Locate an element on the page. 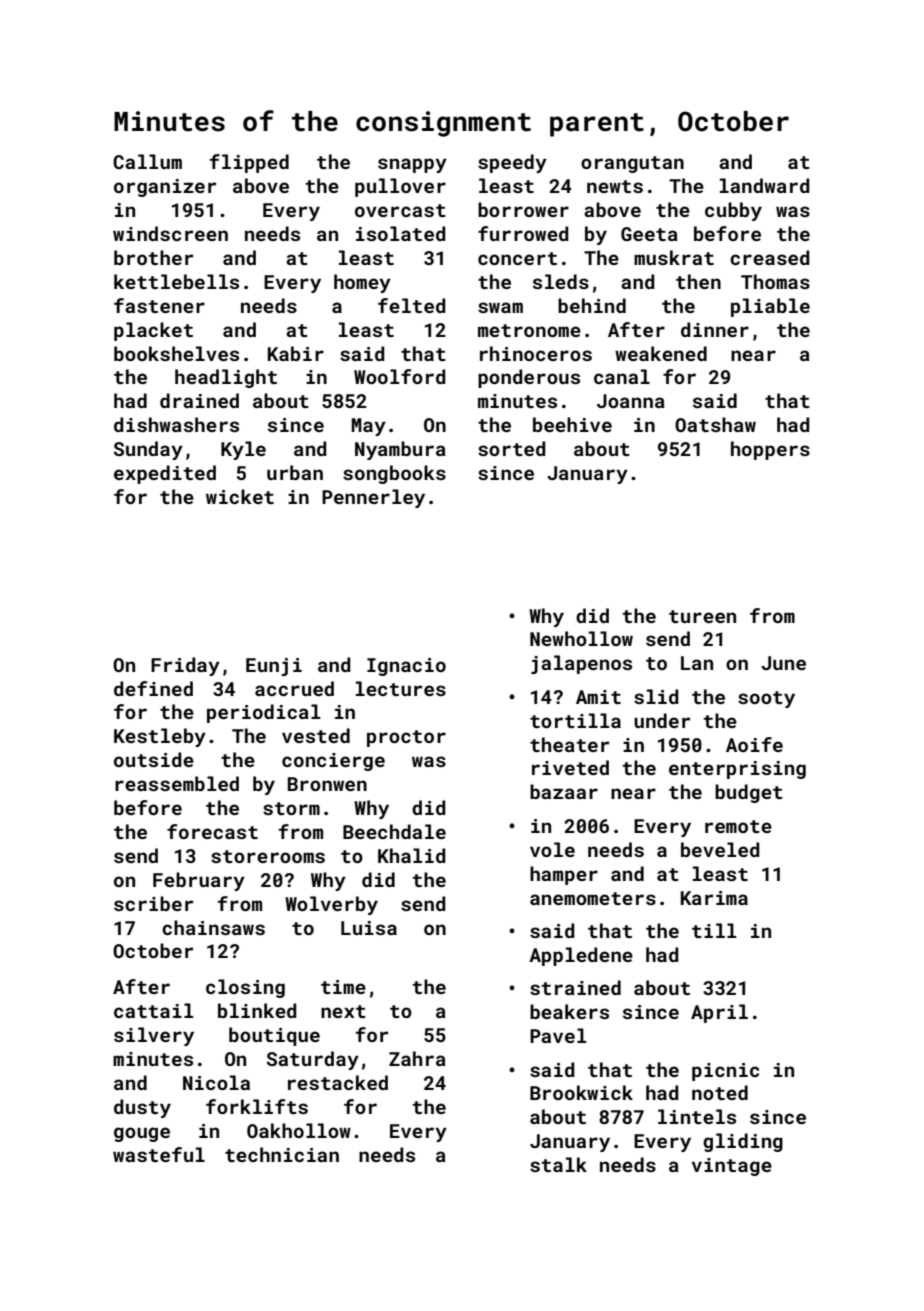 This image has height=1311, width=924. Karima is located at coordinates (714, 898).
